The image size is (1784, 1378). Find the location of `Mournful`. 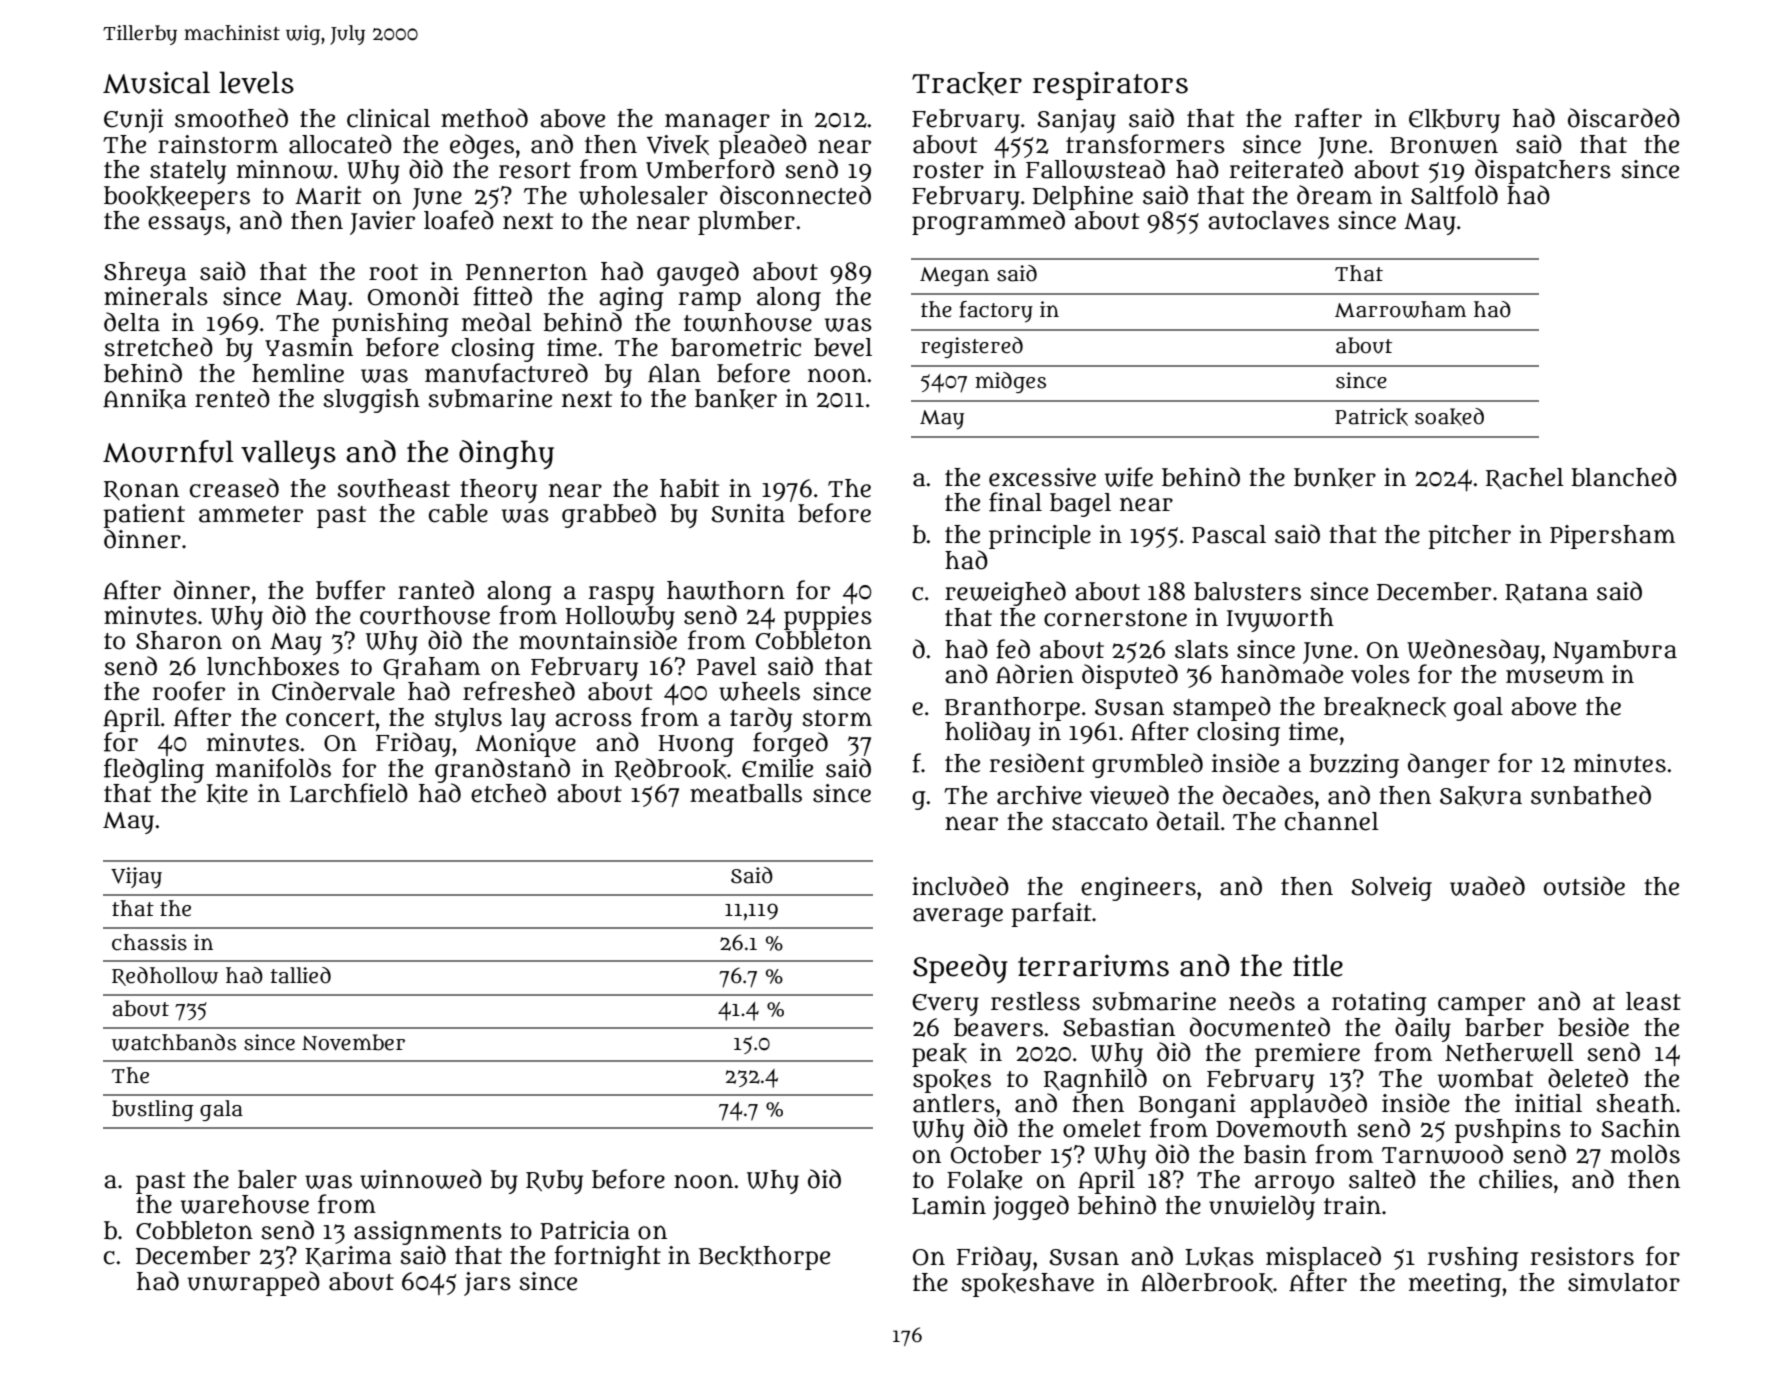

Mournful is located at coordinates (168, 451).
